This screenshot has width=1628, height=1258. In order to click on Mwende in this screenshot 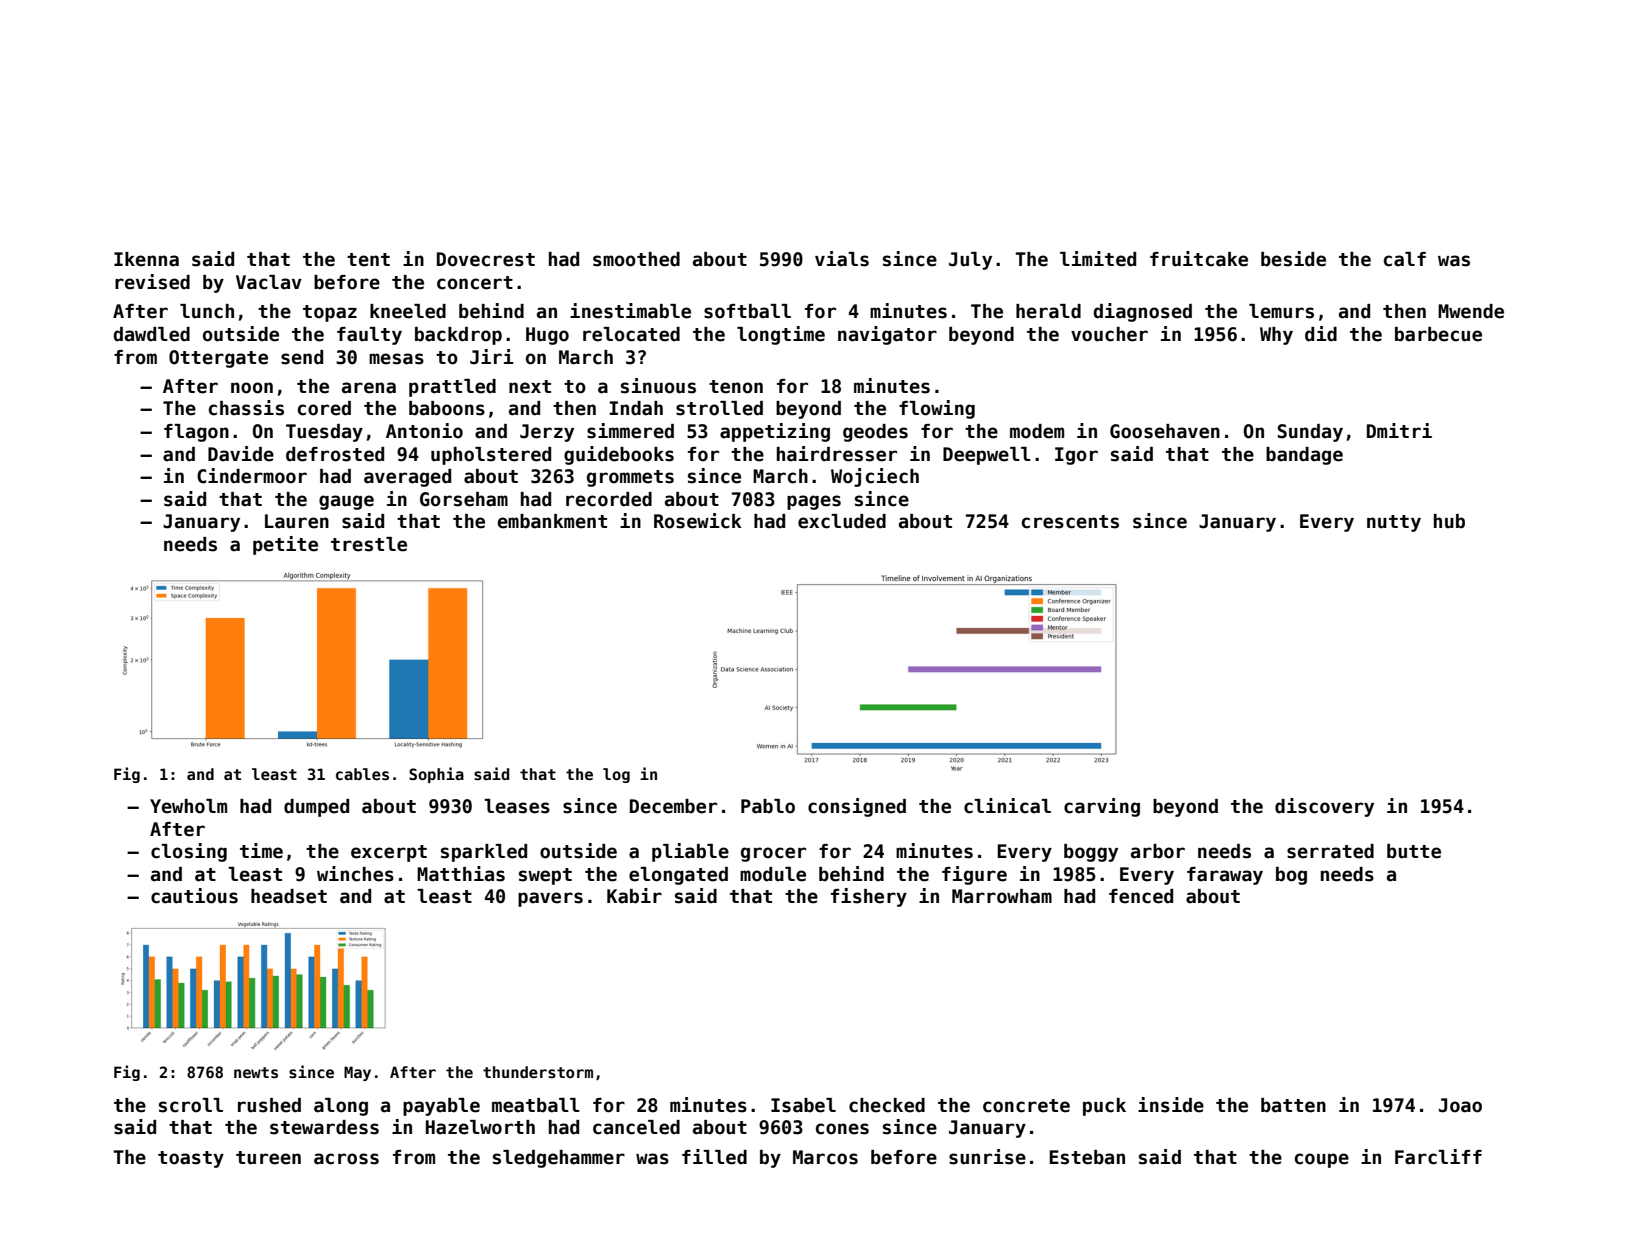, I will do `click(1471, 311)`.
